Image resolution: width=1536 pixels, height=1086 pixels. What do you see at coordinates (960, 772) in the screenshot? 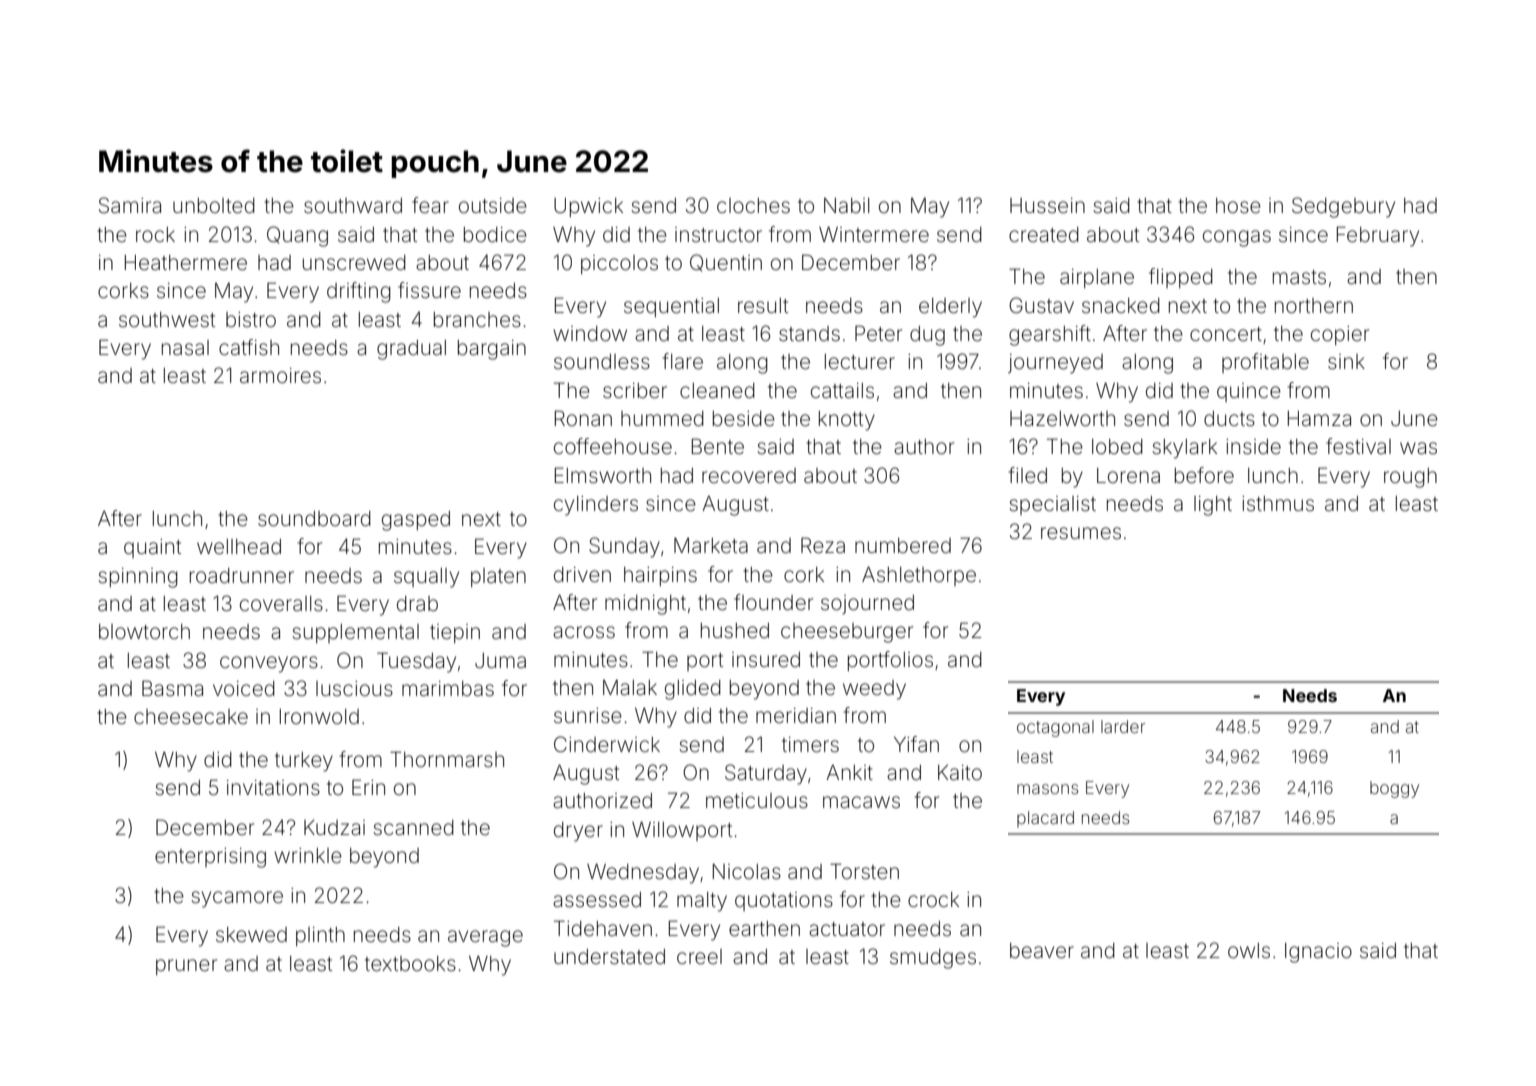
I see `Kaito` at bounding box center [960, 772].
